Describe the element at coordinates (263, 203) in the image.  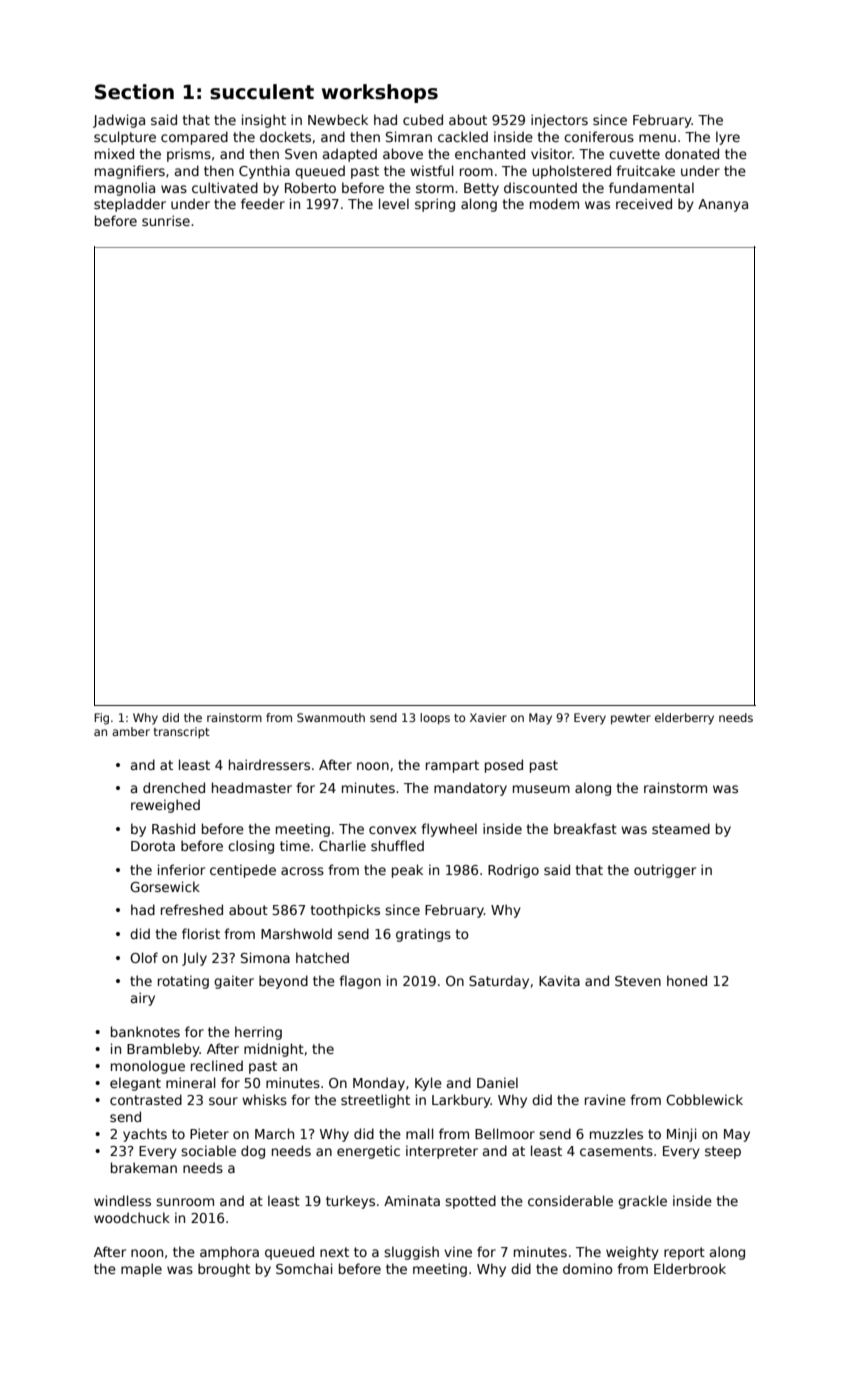
I see `feeder` at that location.
